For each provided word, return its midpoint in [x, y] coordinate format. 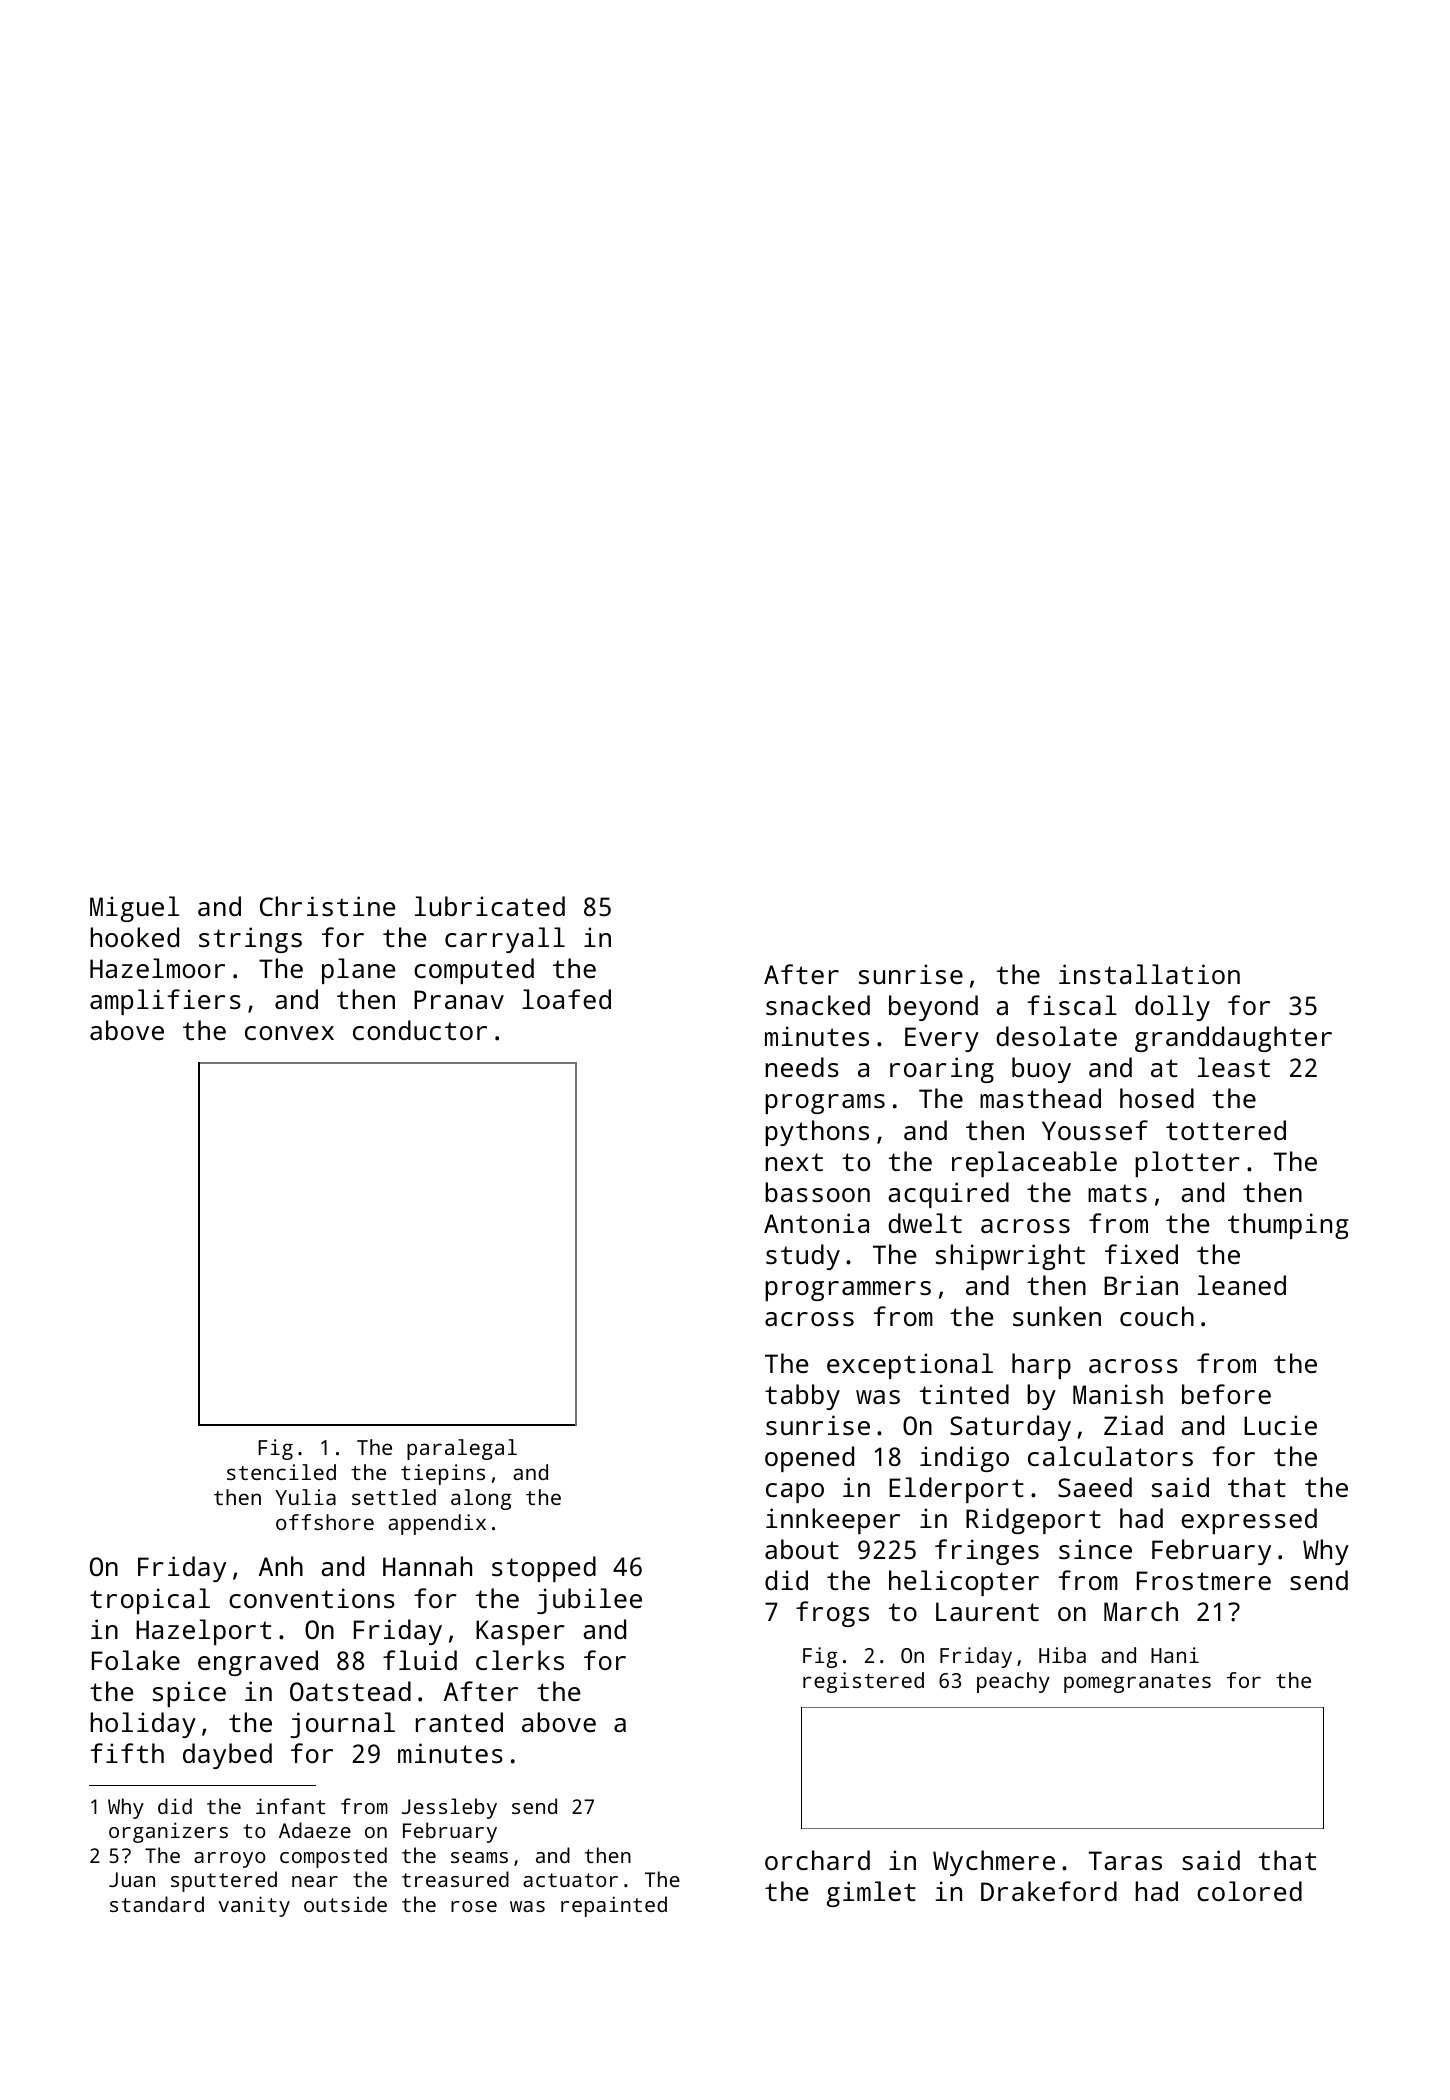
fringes [987, 1552]
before [1226, 1394]
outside [345, 1904]
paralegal [462, 1449]
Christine [328, 906]
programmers [848, 1291]
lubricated [490, 906]
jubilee [589, 1601]
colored [1249, 1891]
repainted [614, 1906]
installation [1149, 974]
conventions [312, 1598]
